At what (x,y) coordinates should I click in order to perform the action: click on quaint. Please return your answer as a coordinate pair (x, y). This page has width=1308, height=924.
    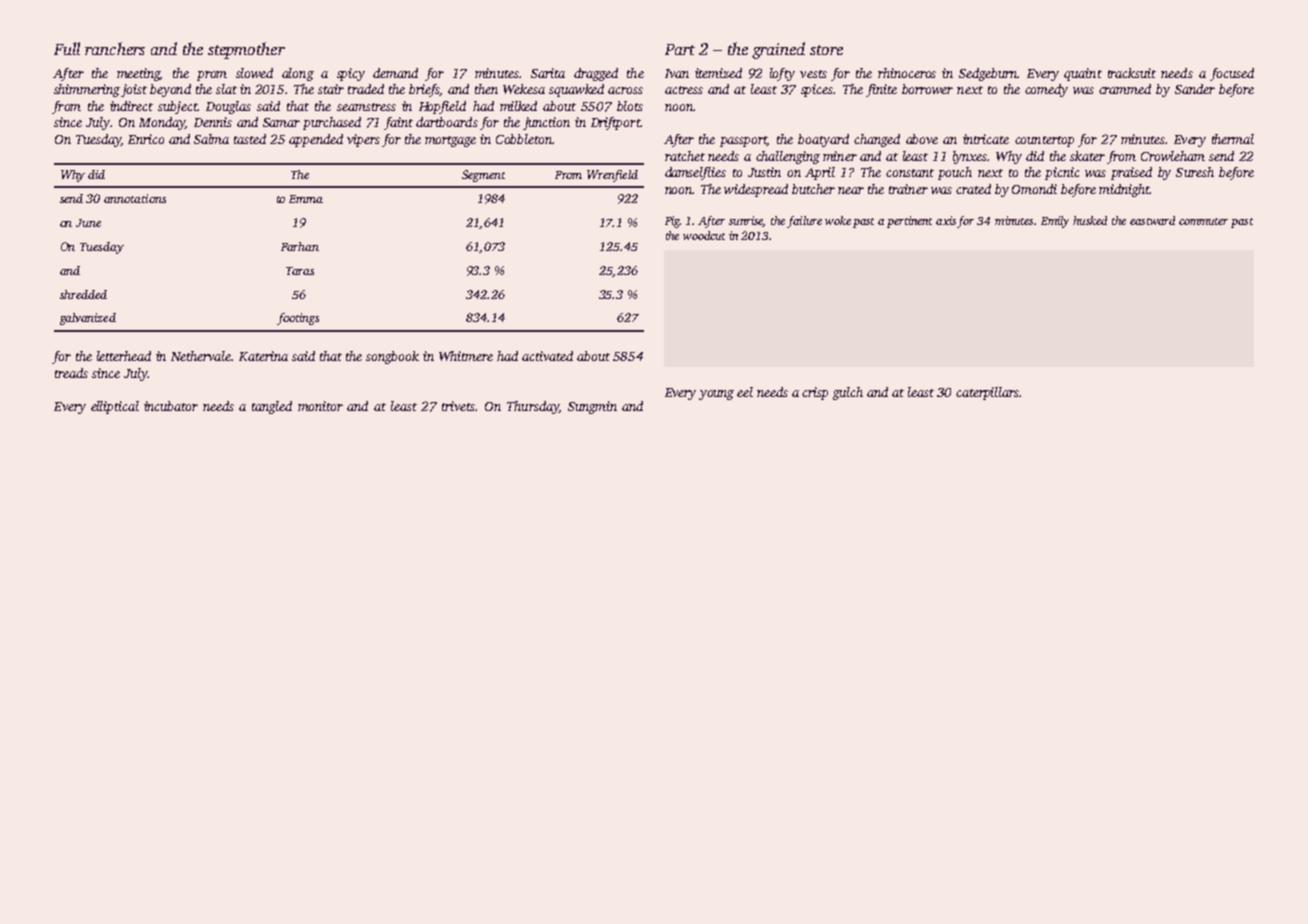
    Looking at the image, I should click on (1083, 74).
